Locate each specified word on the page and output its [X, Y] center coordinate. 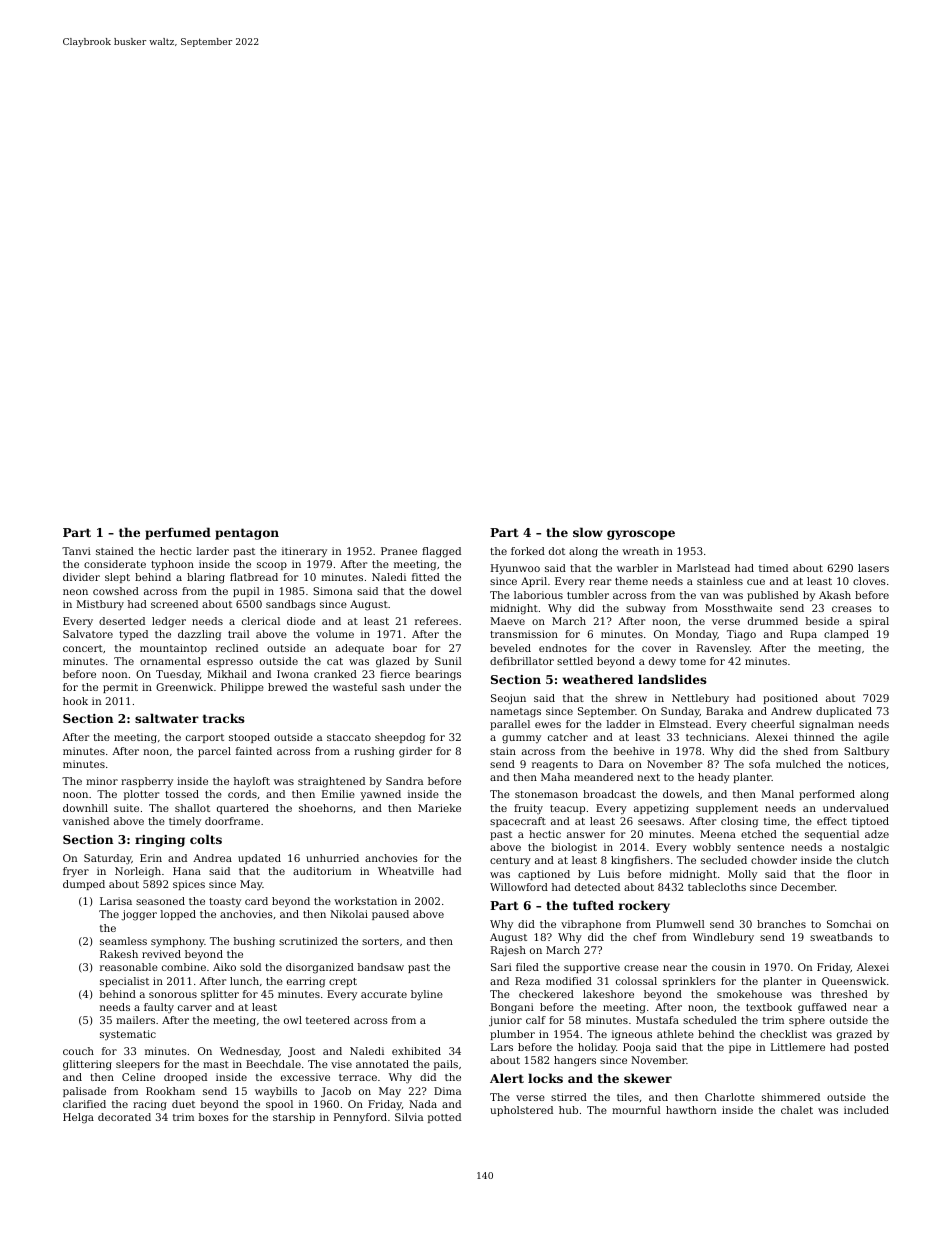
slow [588, 532]
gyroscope [641, 535]
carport [205, 738]
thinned [814, 737]
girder [415, 752]
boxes [214, 1117]
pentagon [247, 534]
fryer [76, 872]
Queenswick [854, 982]
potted [444, 1118]
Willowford [519, 887]
